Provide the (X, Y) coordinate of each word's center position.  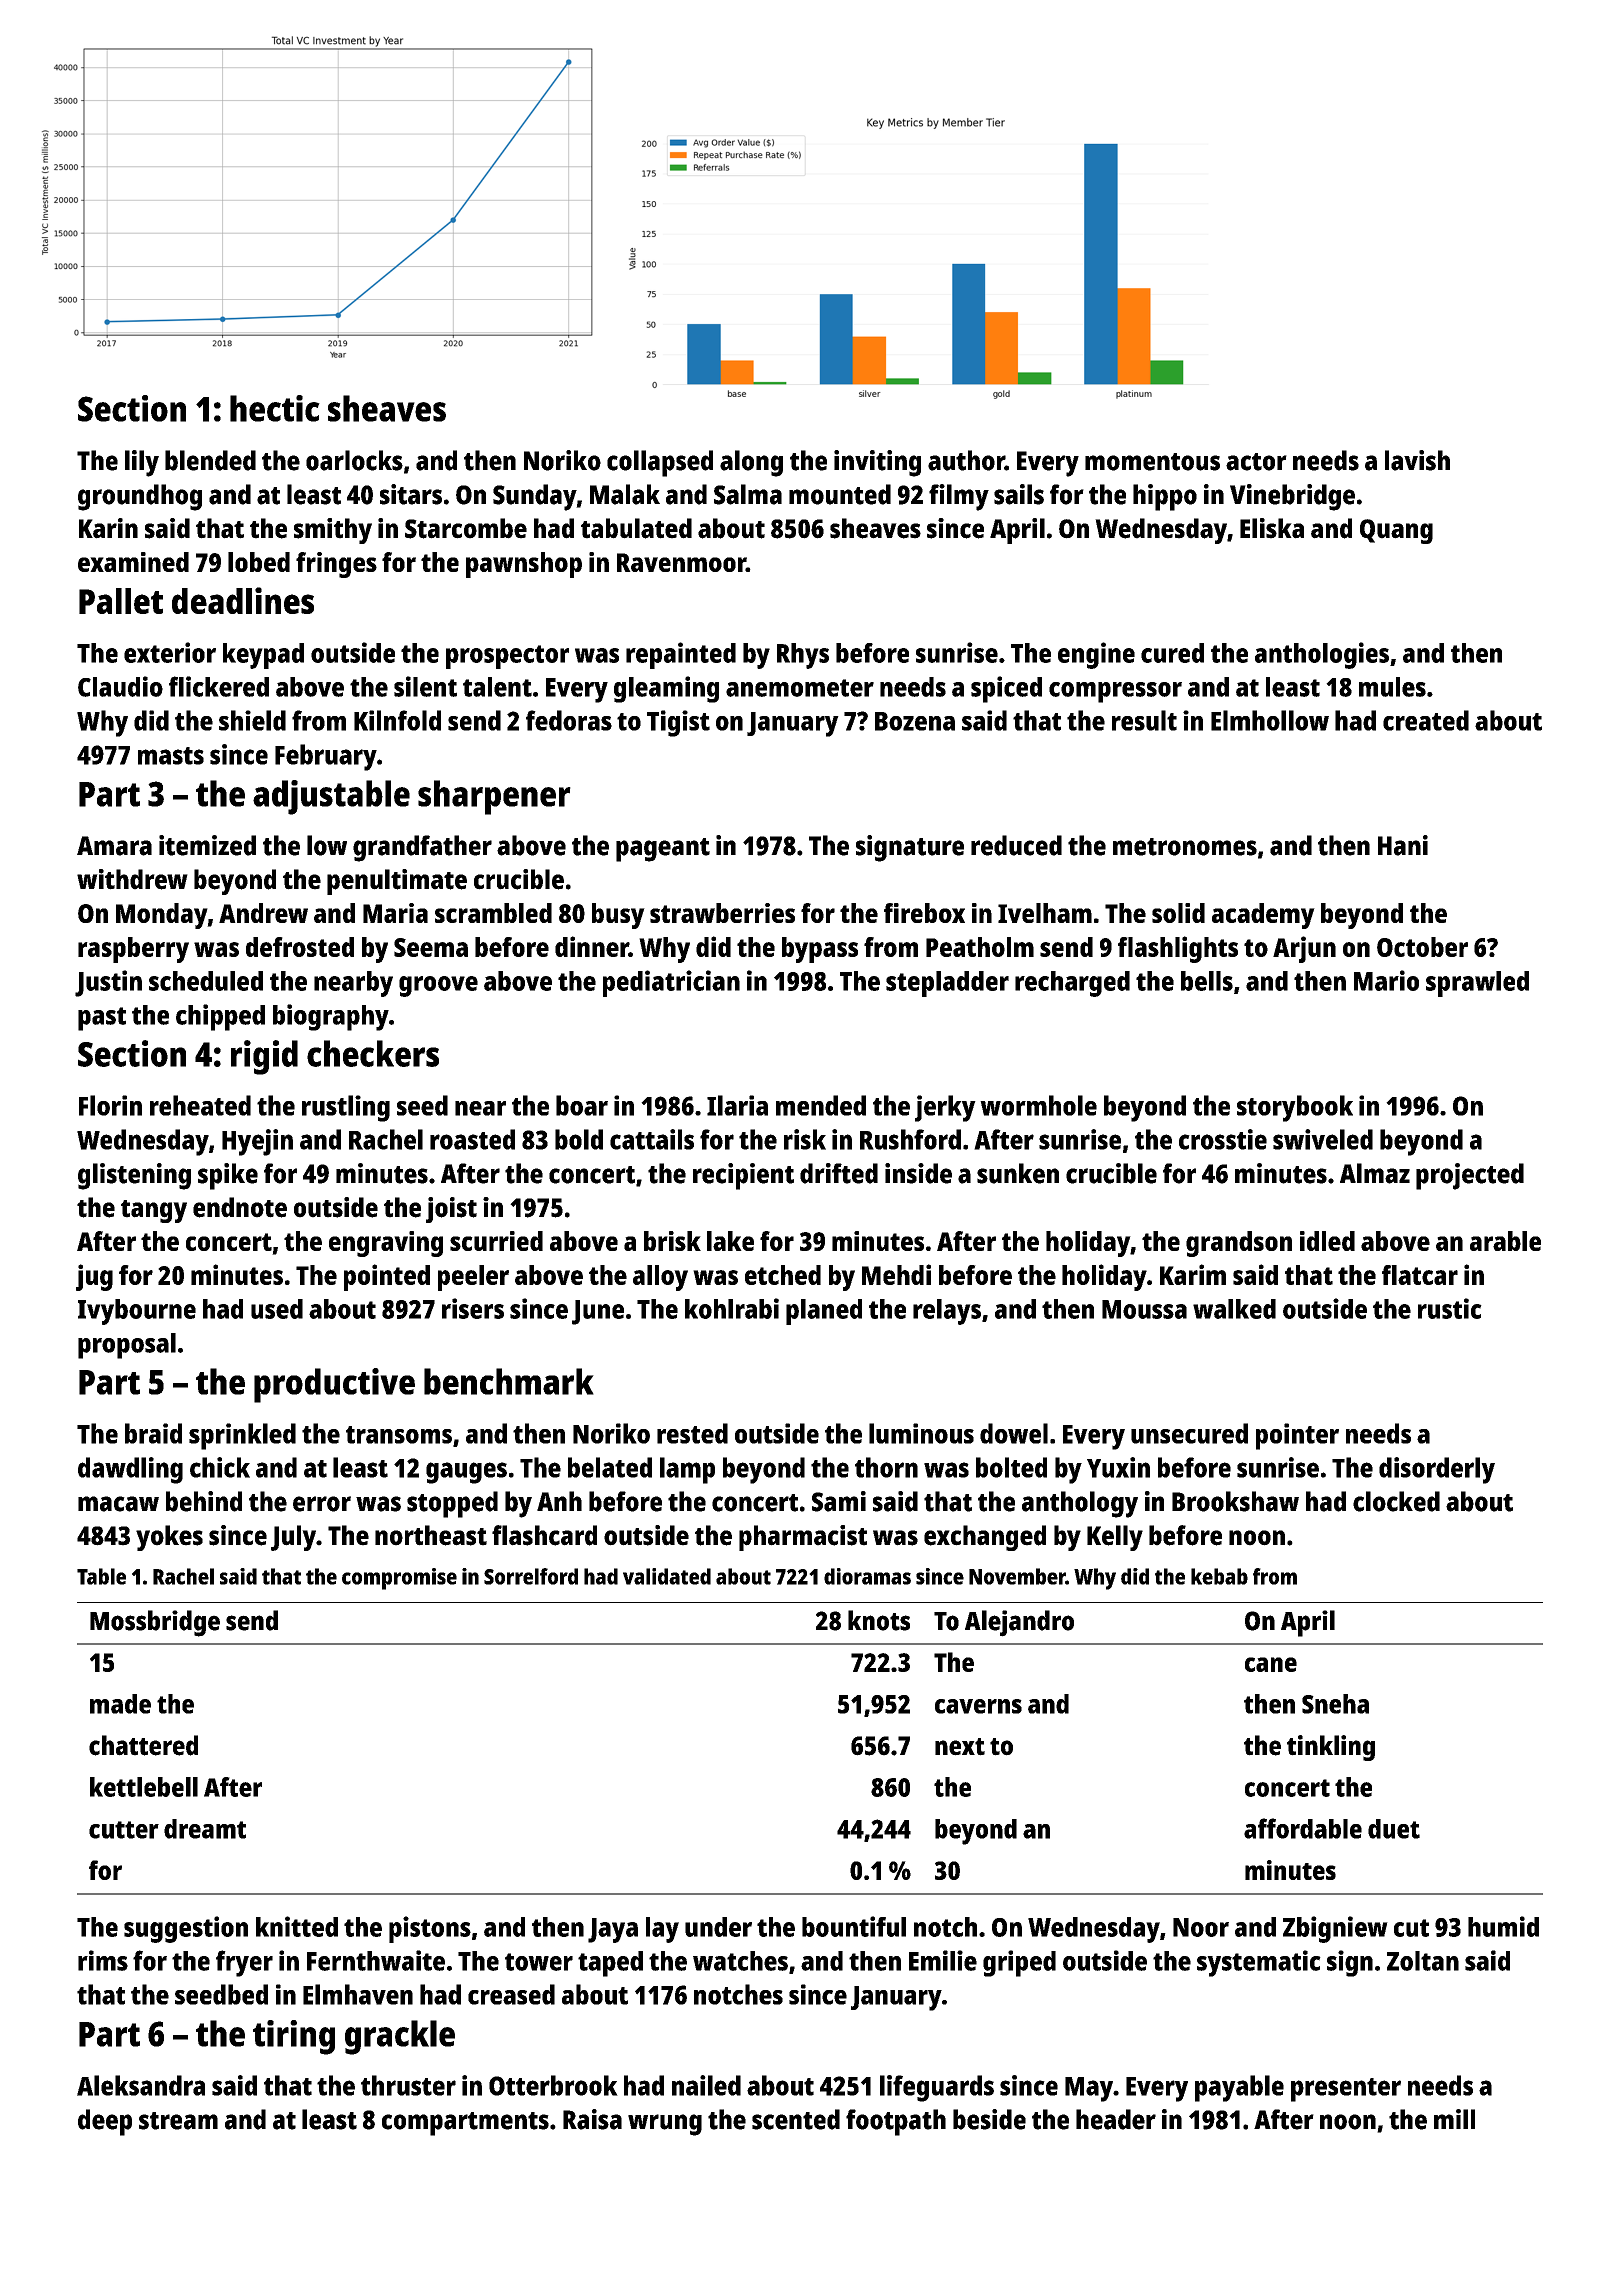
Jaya (613, 1930)
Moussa (1144, 1309)
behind (204, 1501)
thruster (408, 2085)
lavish (1417, 460)
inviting (877, 463)
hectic (275, 408)
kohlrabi (732, 1308)
